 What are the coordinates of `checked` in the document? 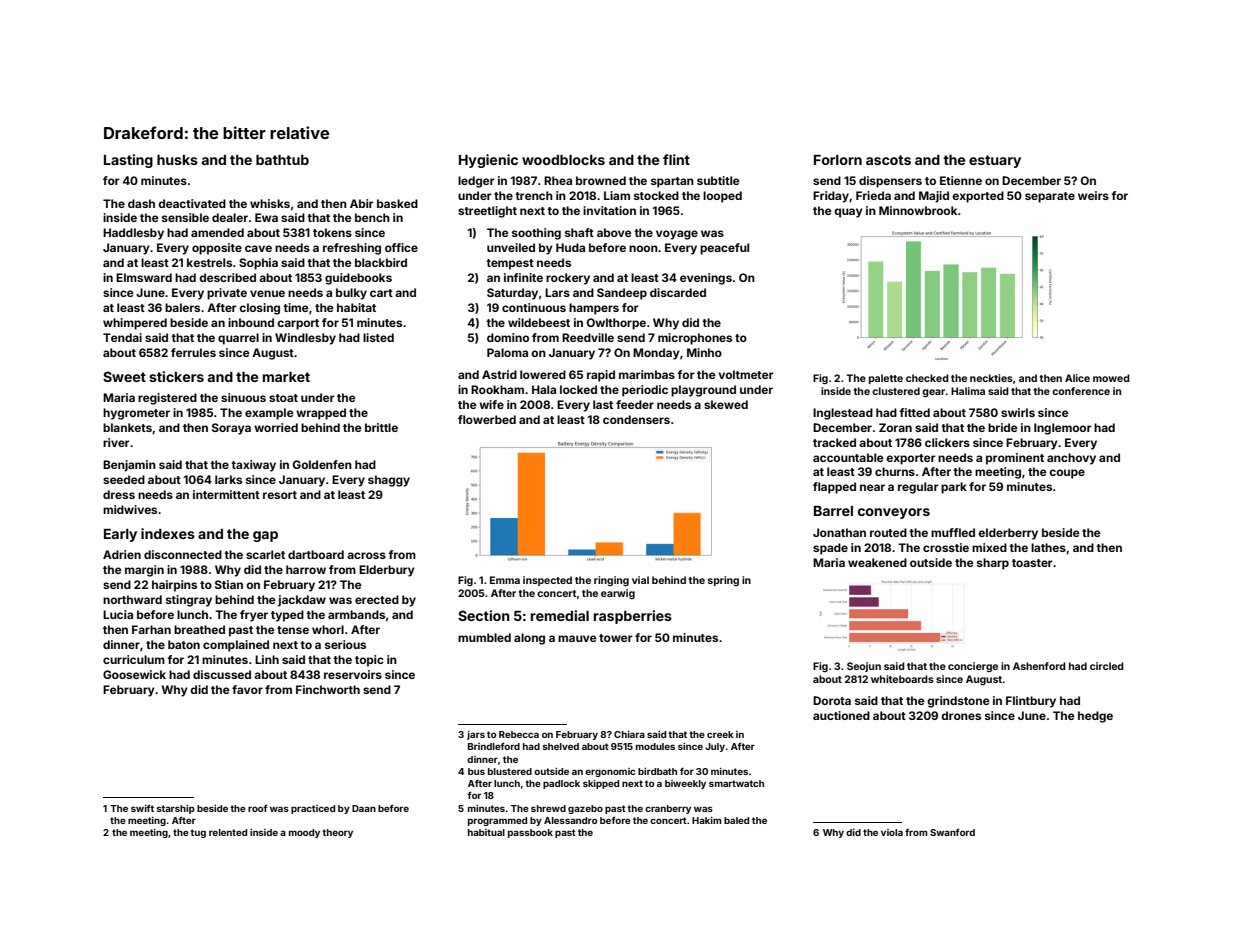 It's located at (927, 378).
